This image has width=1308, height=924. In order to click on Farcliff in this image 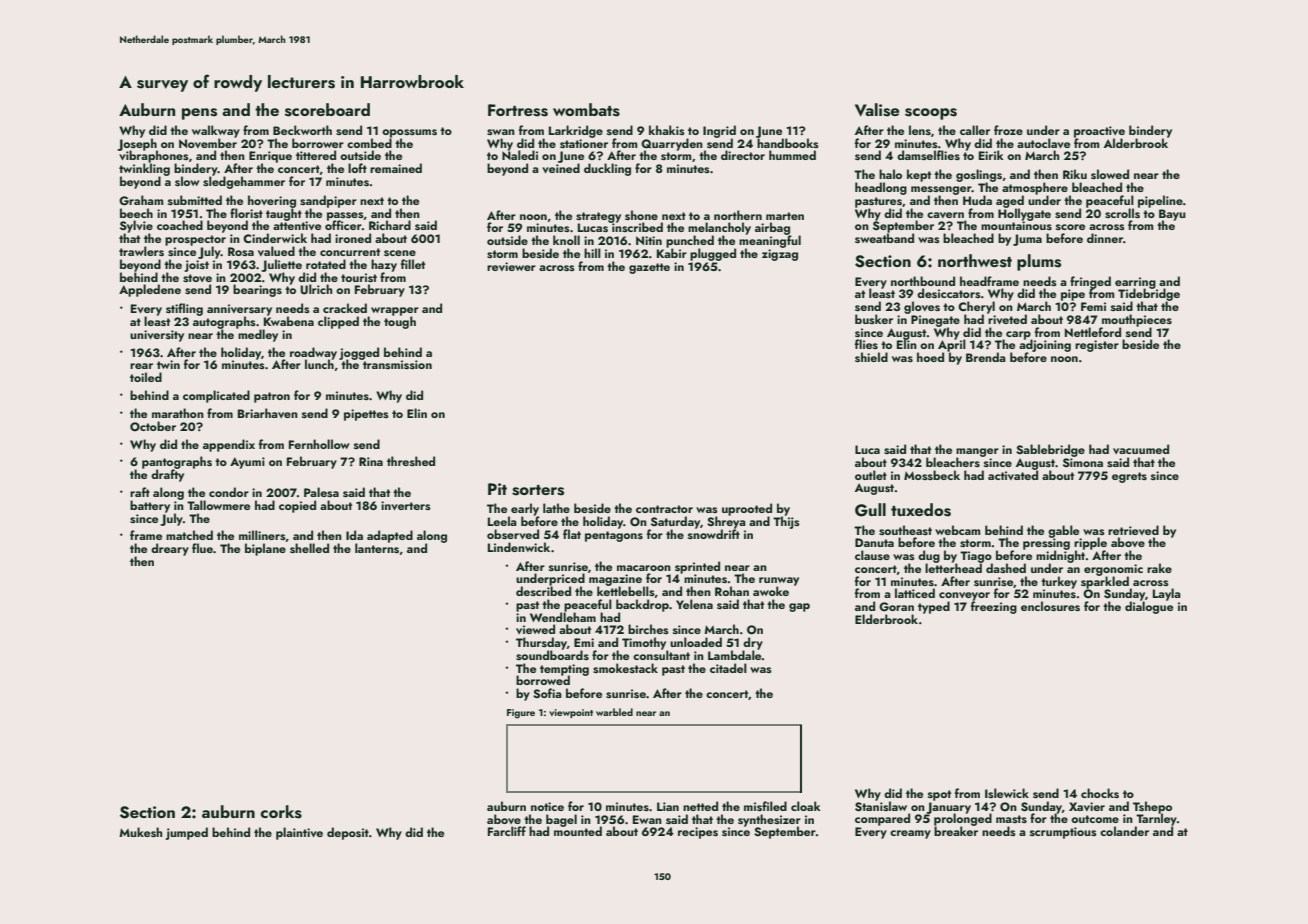, I will do `click(507, 831)`.
